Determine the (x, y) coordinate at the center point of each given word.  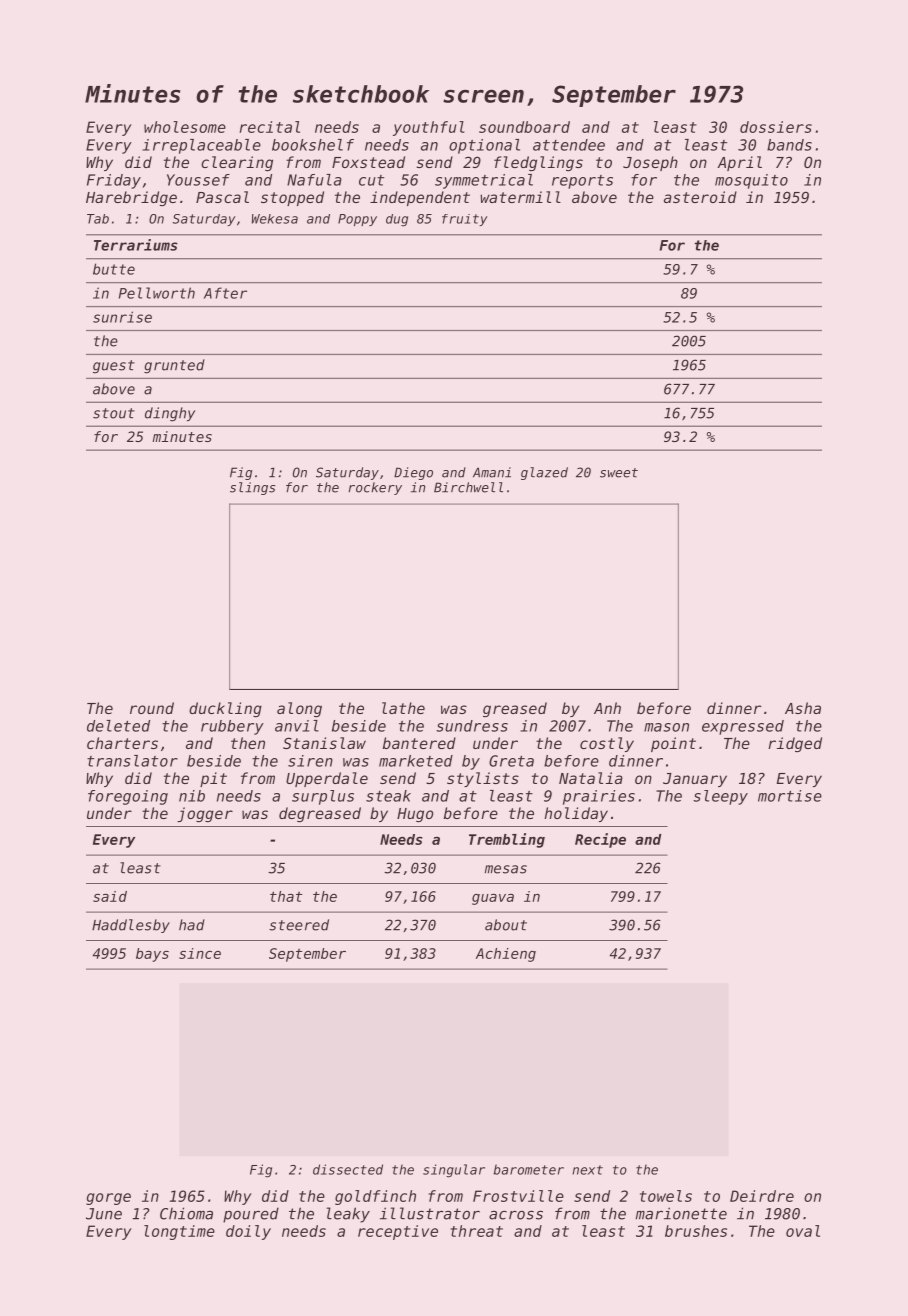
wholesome (185, 127)
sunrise (122, 317)
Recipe (600, 840)
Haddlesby (131, 926)
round (152, 708)
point (673, 744)
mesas (506, 869)
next (587, 1170)
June (104, 1214)
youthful (429, 128)
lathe (403, 708)
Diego (413, 473)
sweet (619, 473)
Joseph (650, 163)
